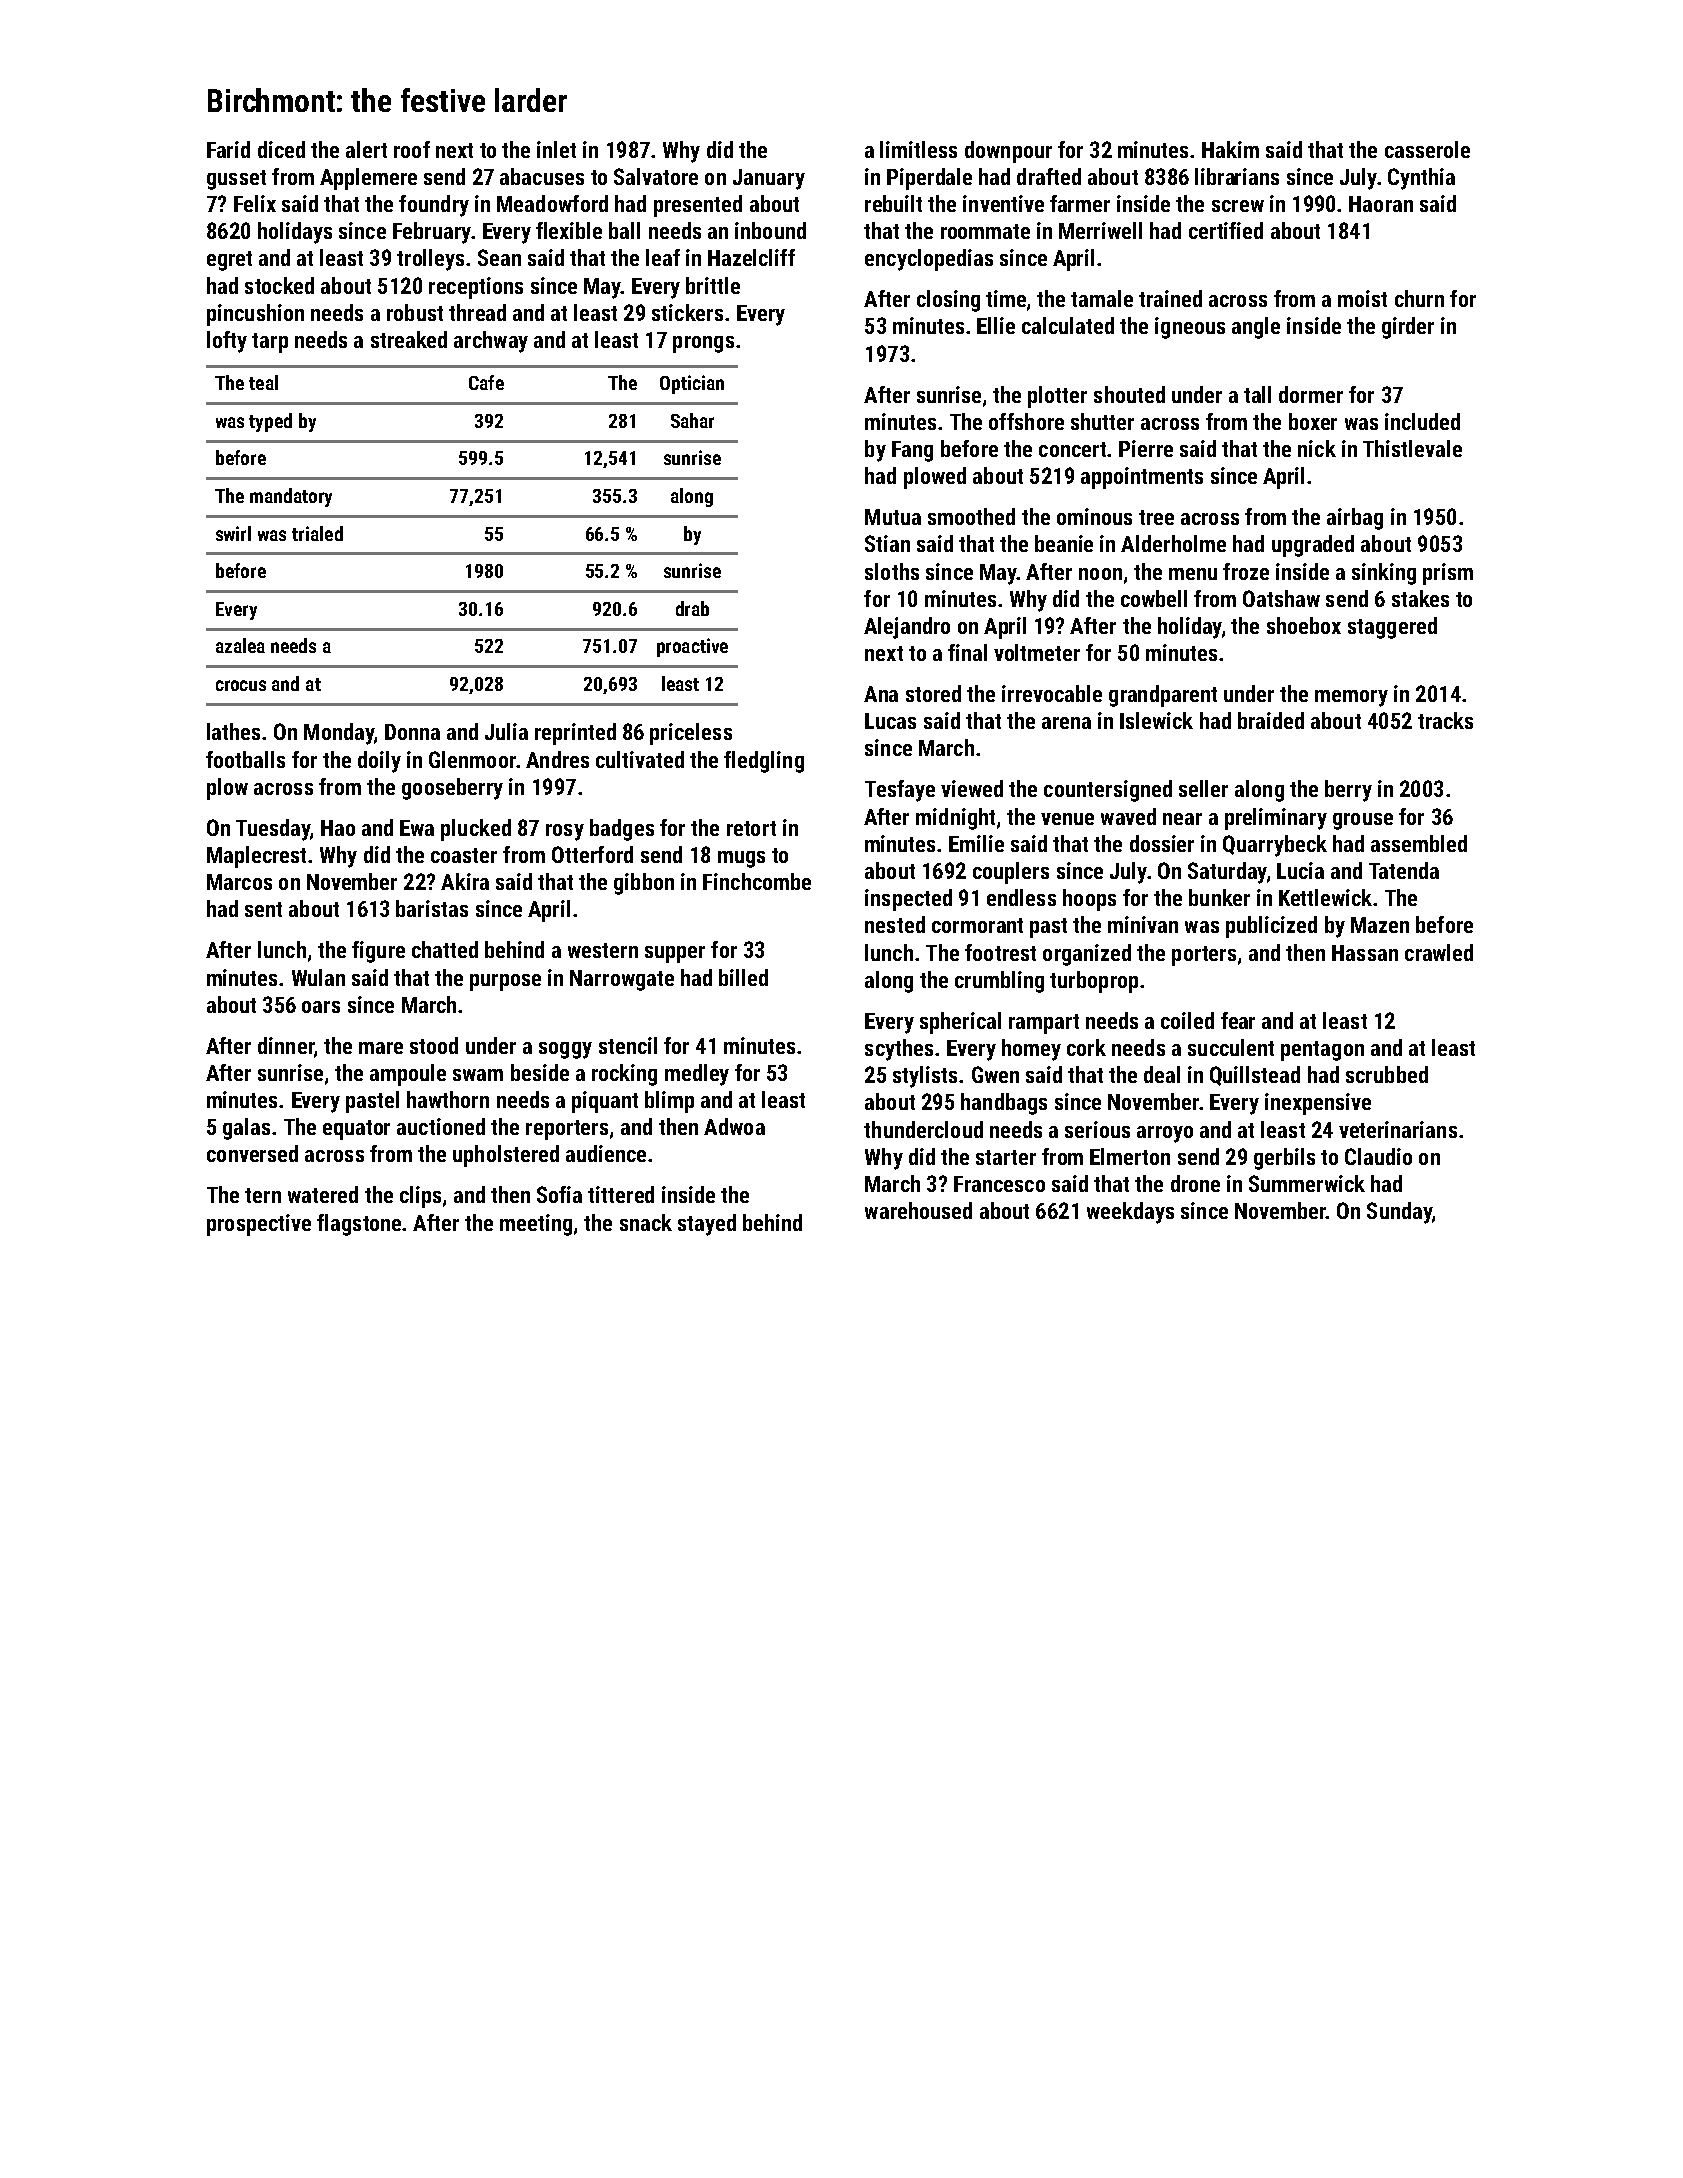  I want to click on seller, so click(1203, 788).
